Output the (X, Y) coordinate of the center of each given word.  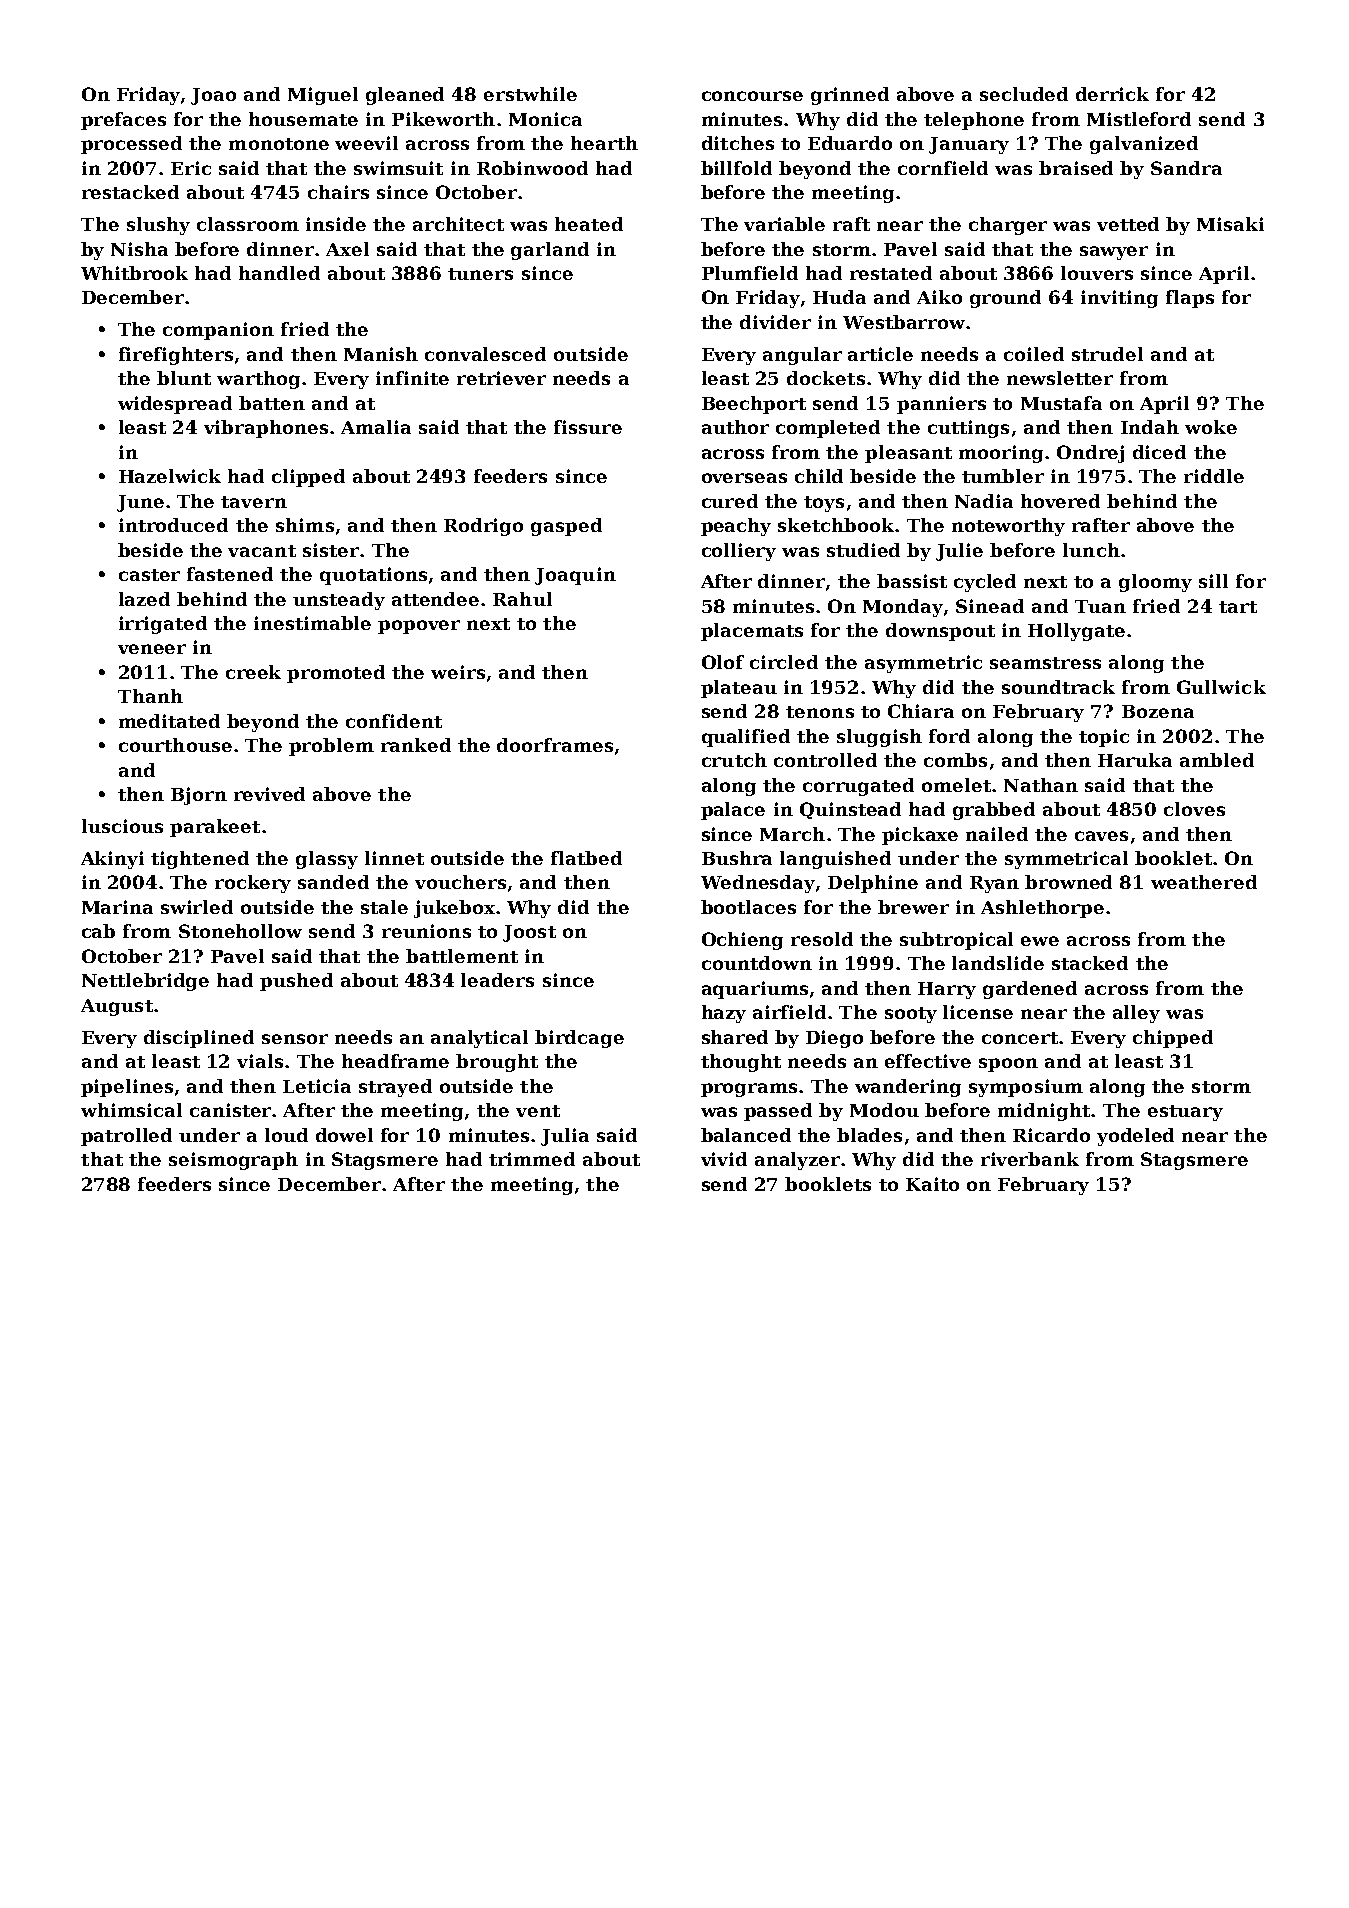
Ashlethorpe (1042, 909)
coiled (1034, 354)
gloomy (1155, 583)
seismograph (233, 1161)
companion (218, 331)
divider (775, 322)
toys (824, 504)
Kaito (932, 1184)
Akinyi (112, 860)
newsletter (1060, 378)
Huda (839, 297)
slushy (158, 226)
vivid (724, 1159)
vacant (262, 551)
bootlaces (748, 907)
